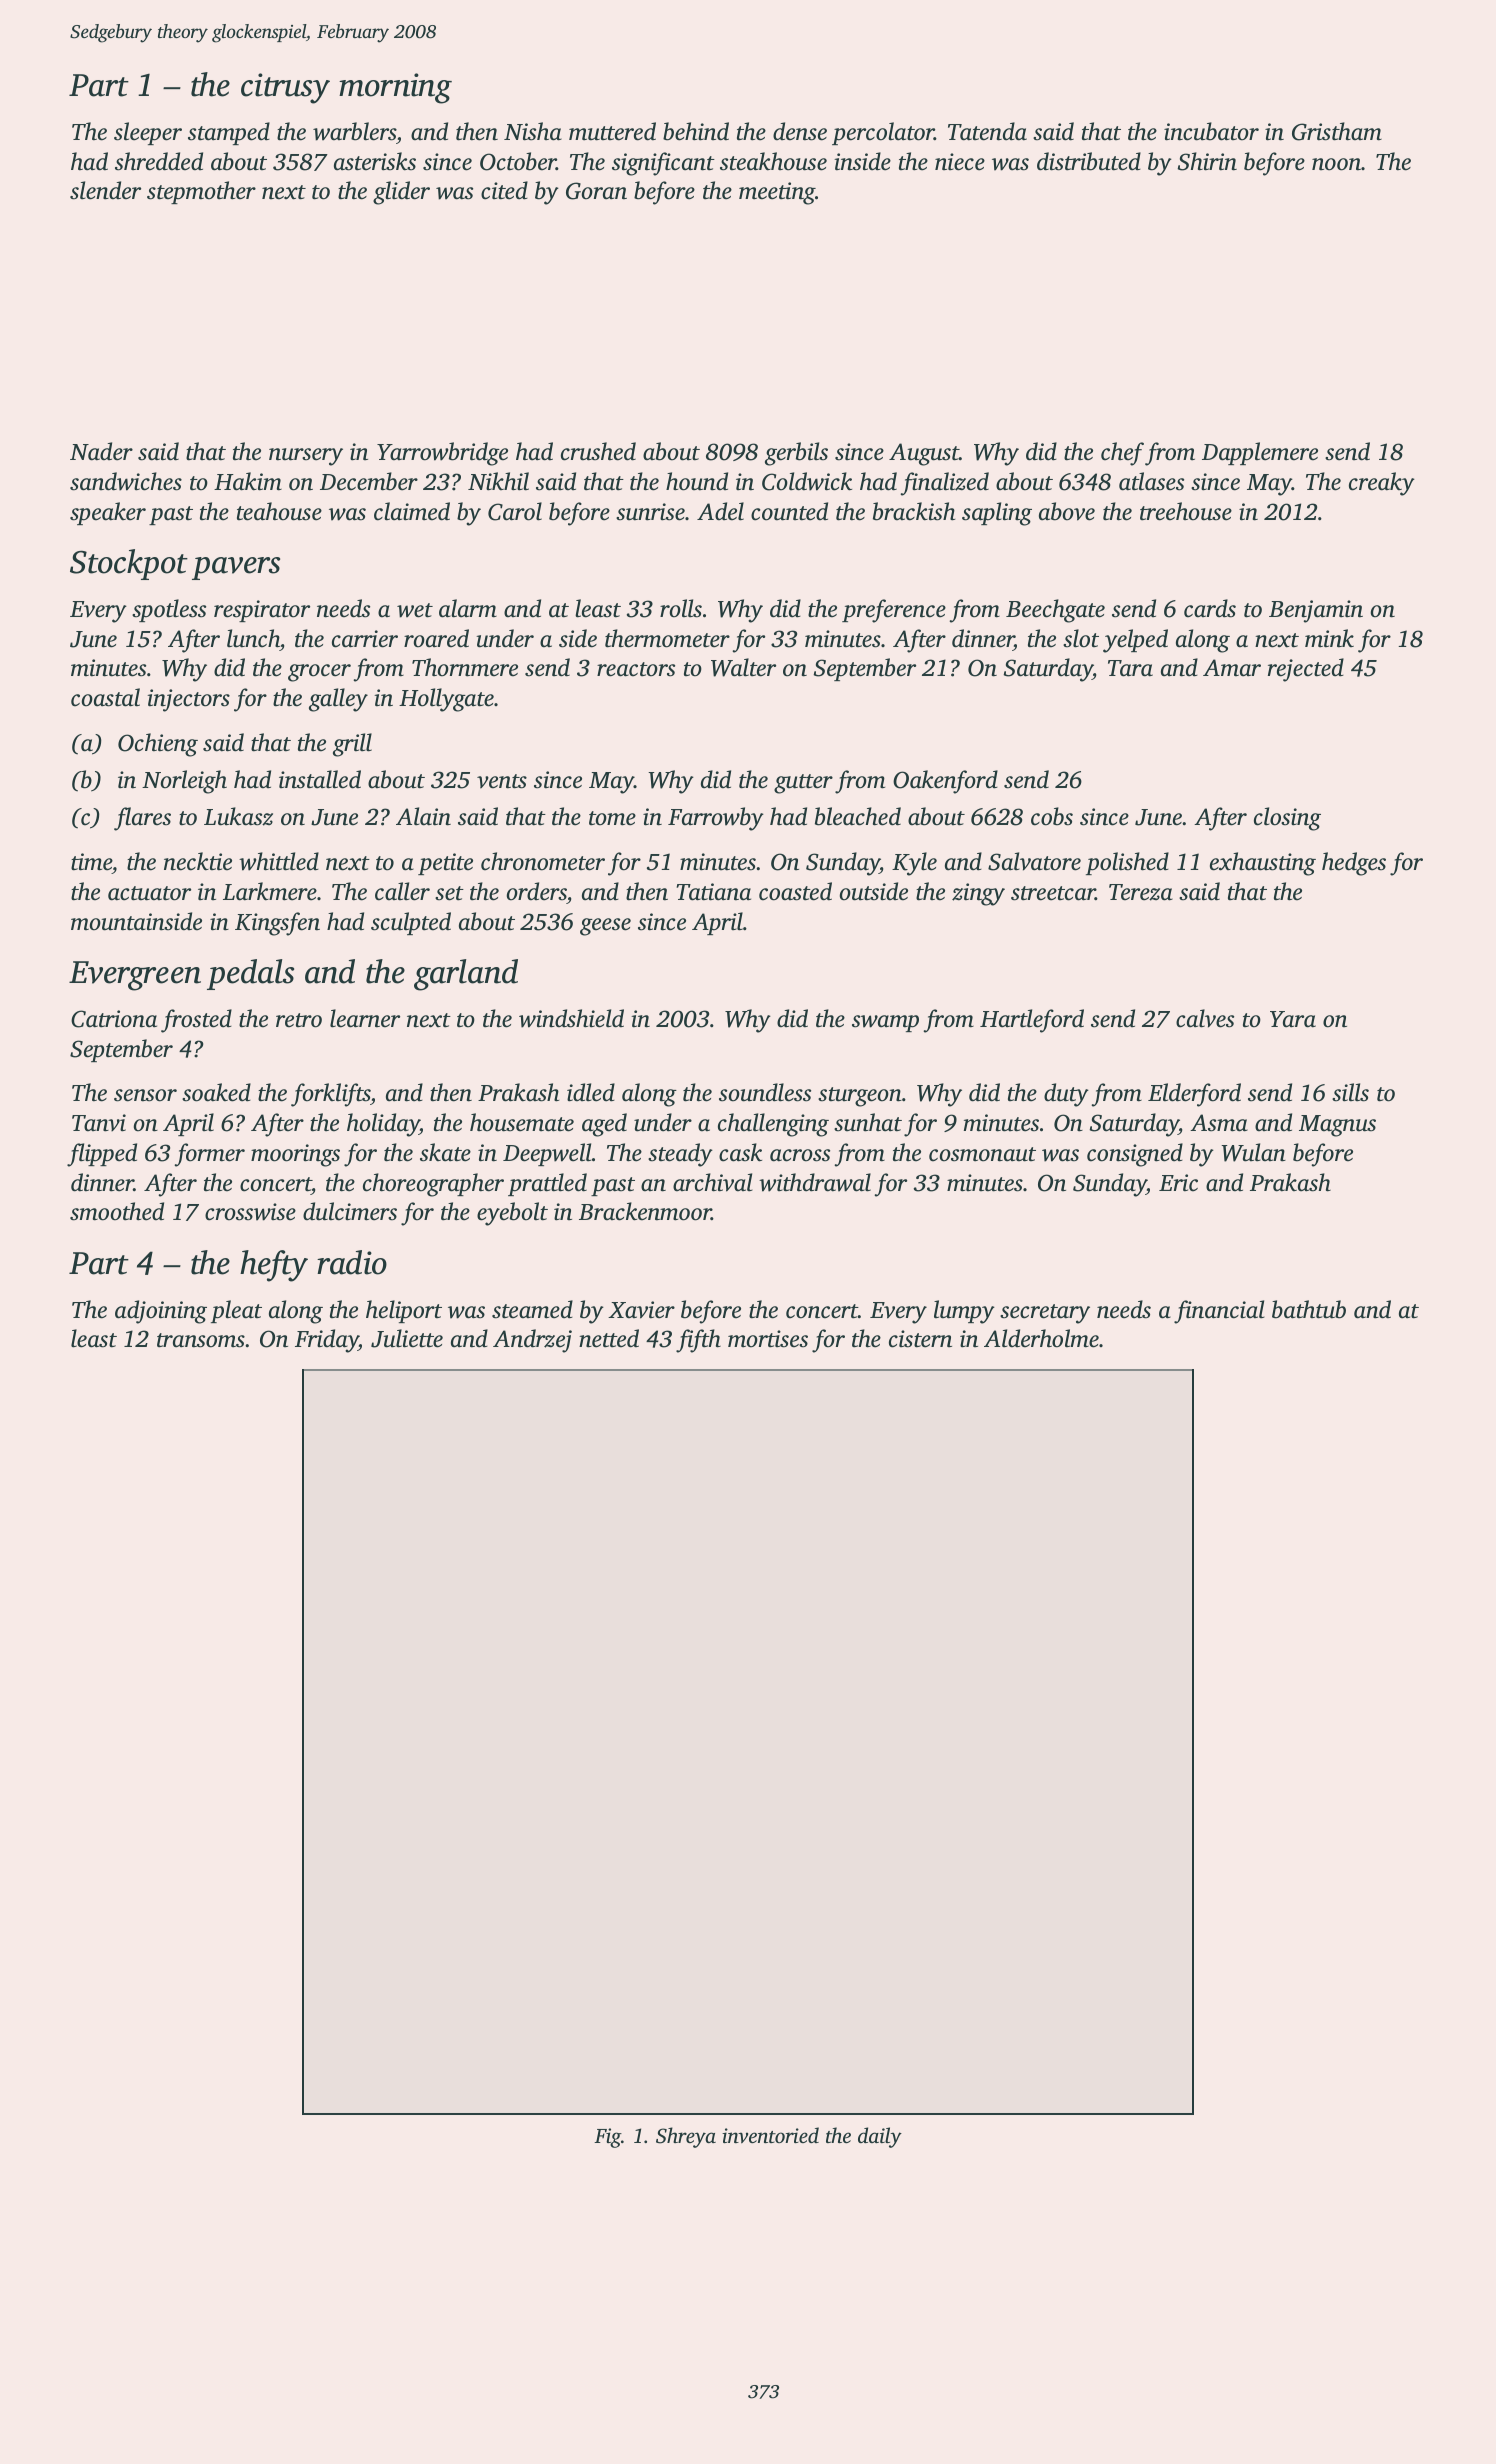 This screenshot has height=2464, width=1496. I want to click on dense, so click(800, 131).
